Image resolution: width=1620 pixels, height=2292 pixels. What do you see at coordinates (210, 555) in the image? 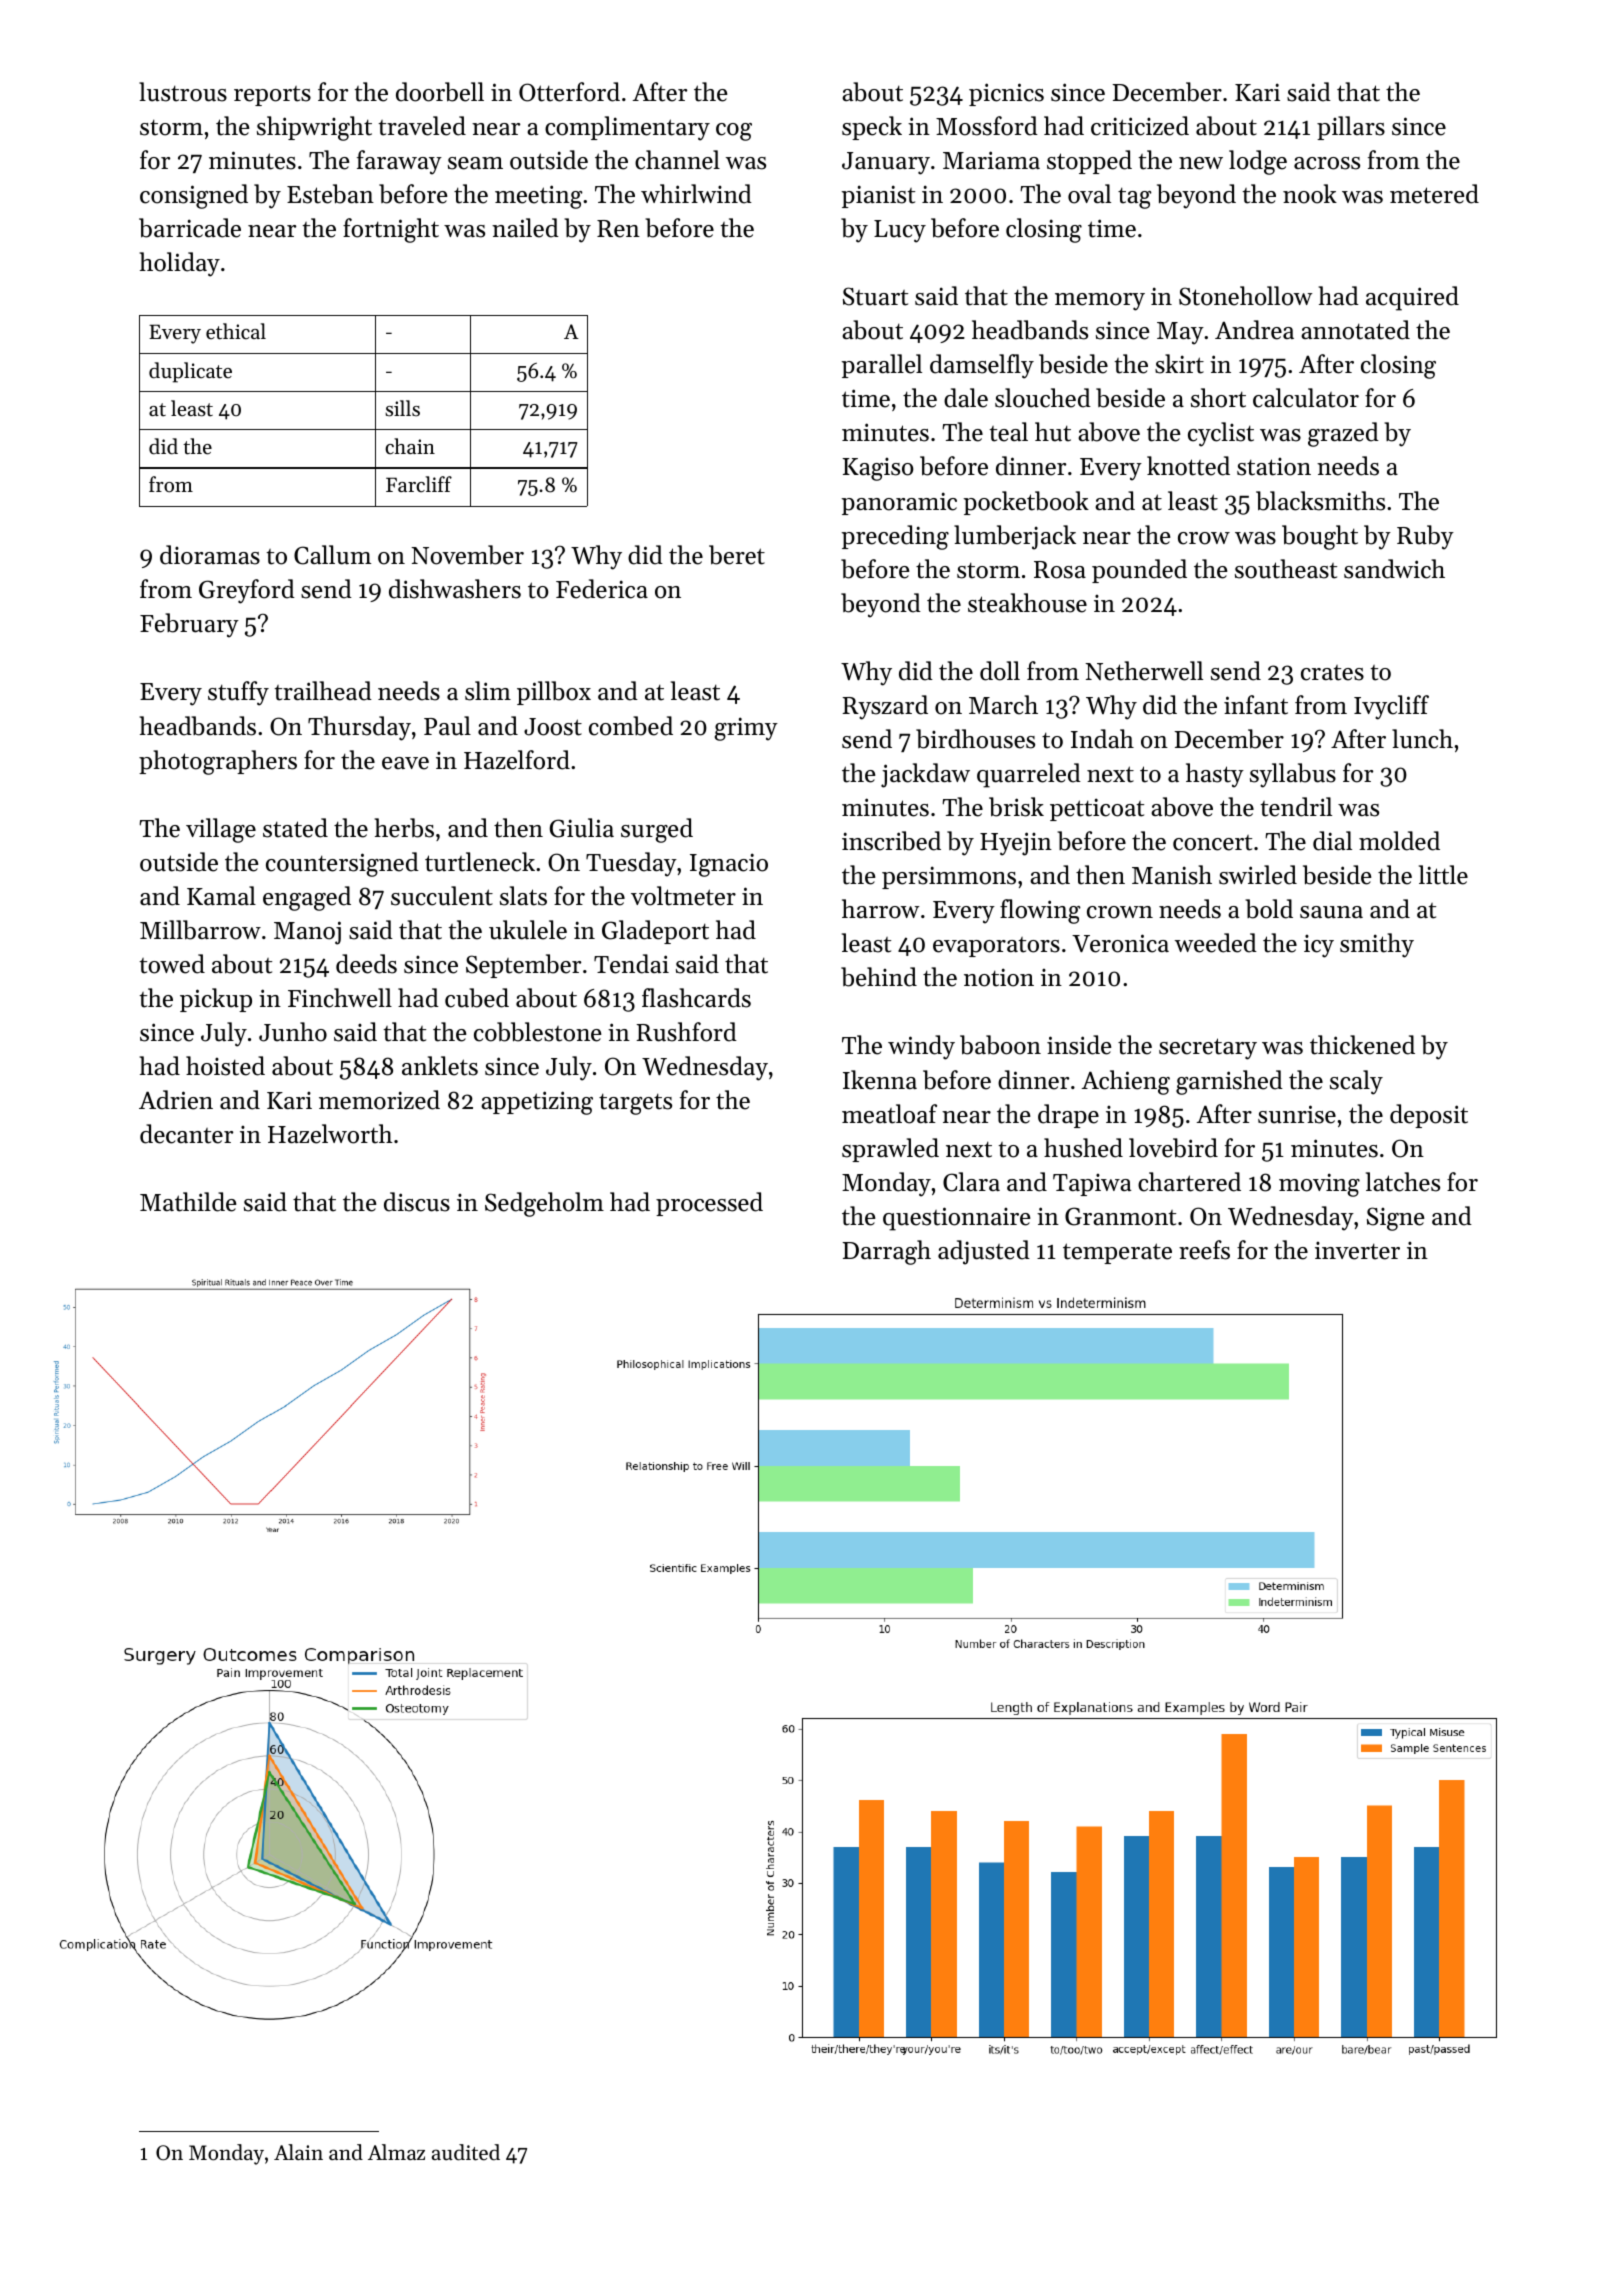
I see `dioramas` at bounding box center [210, 555].
